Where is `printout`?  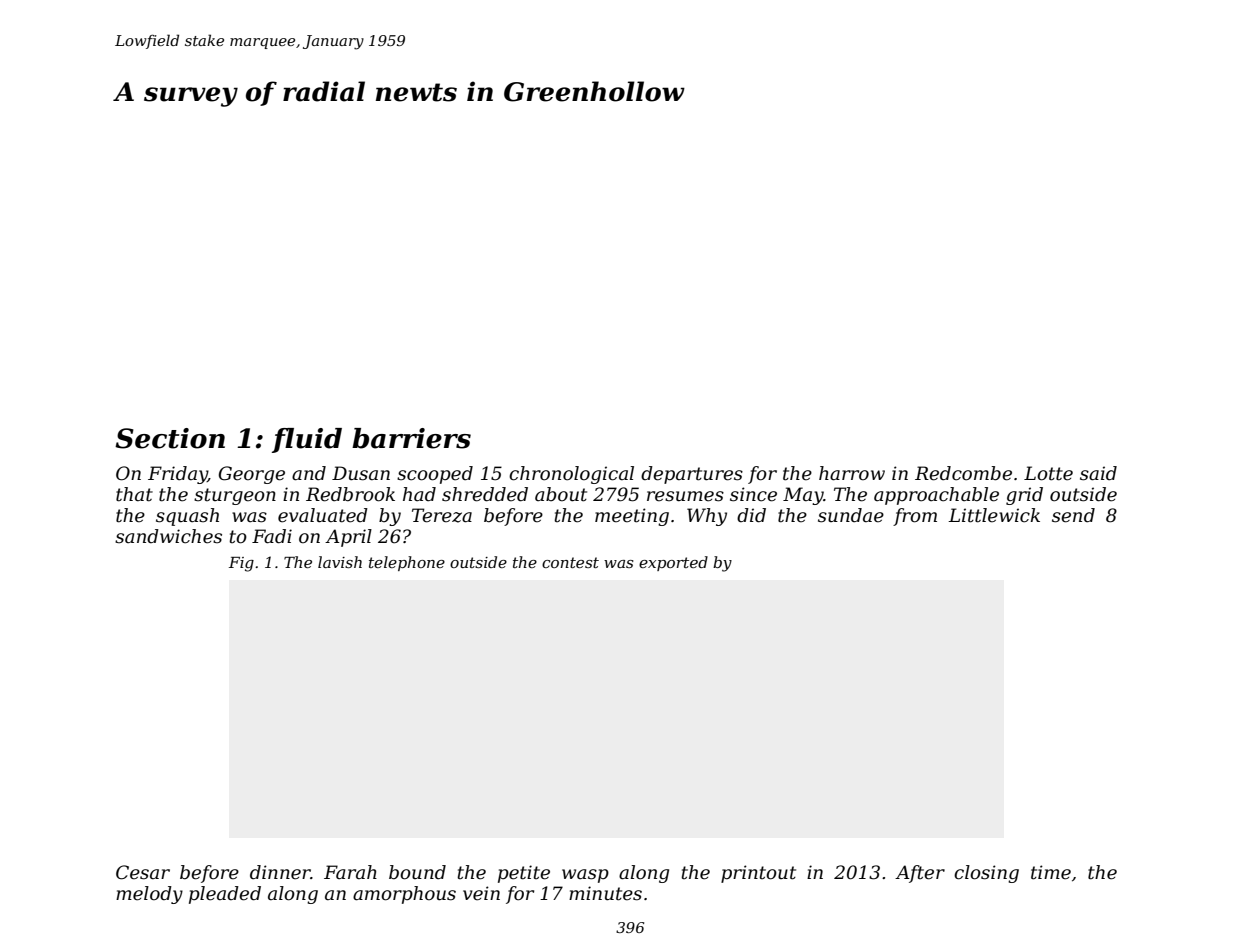 printout is located at coordinates (758, 874).
